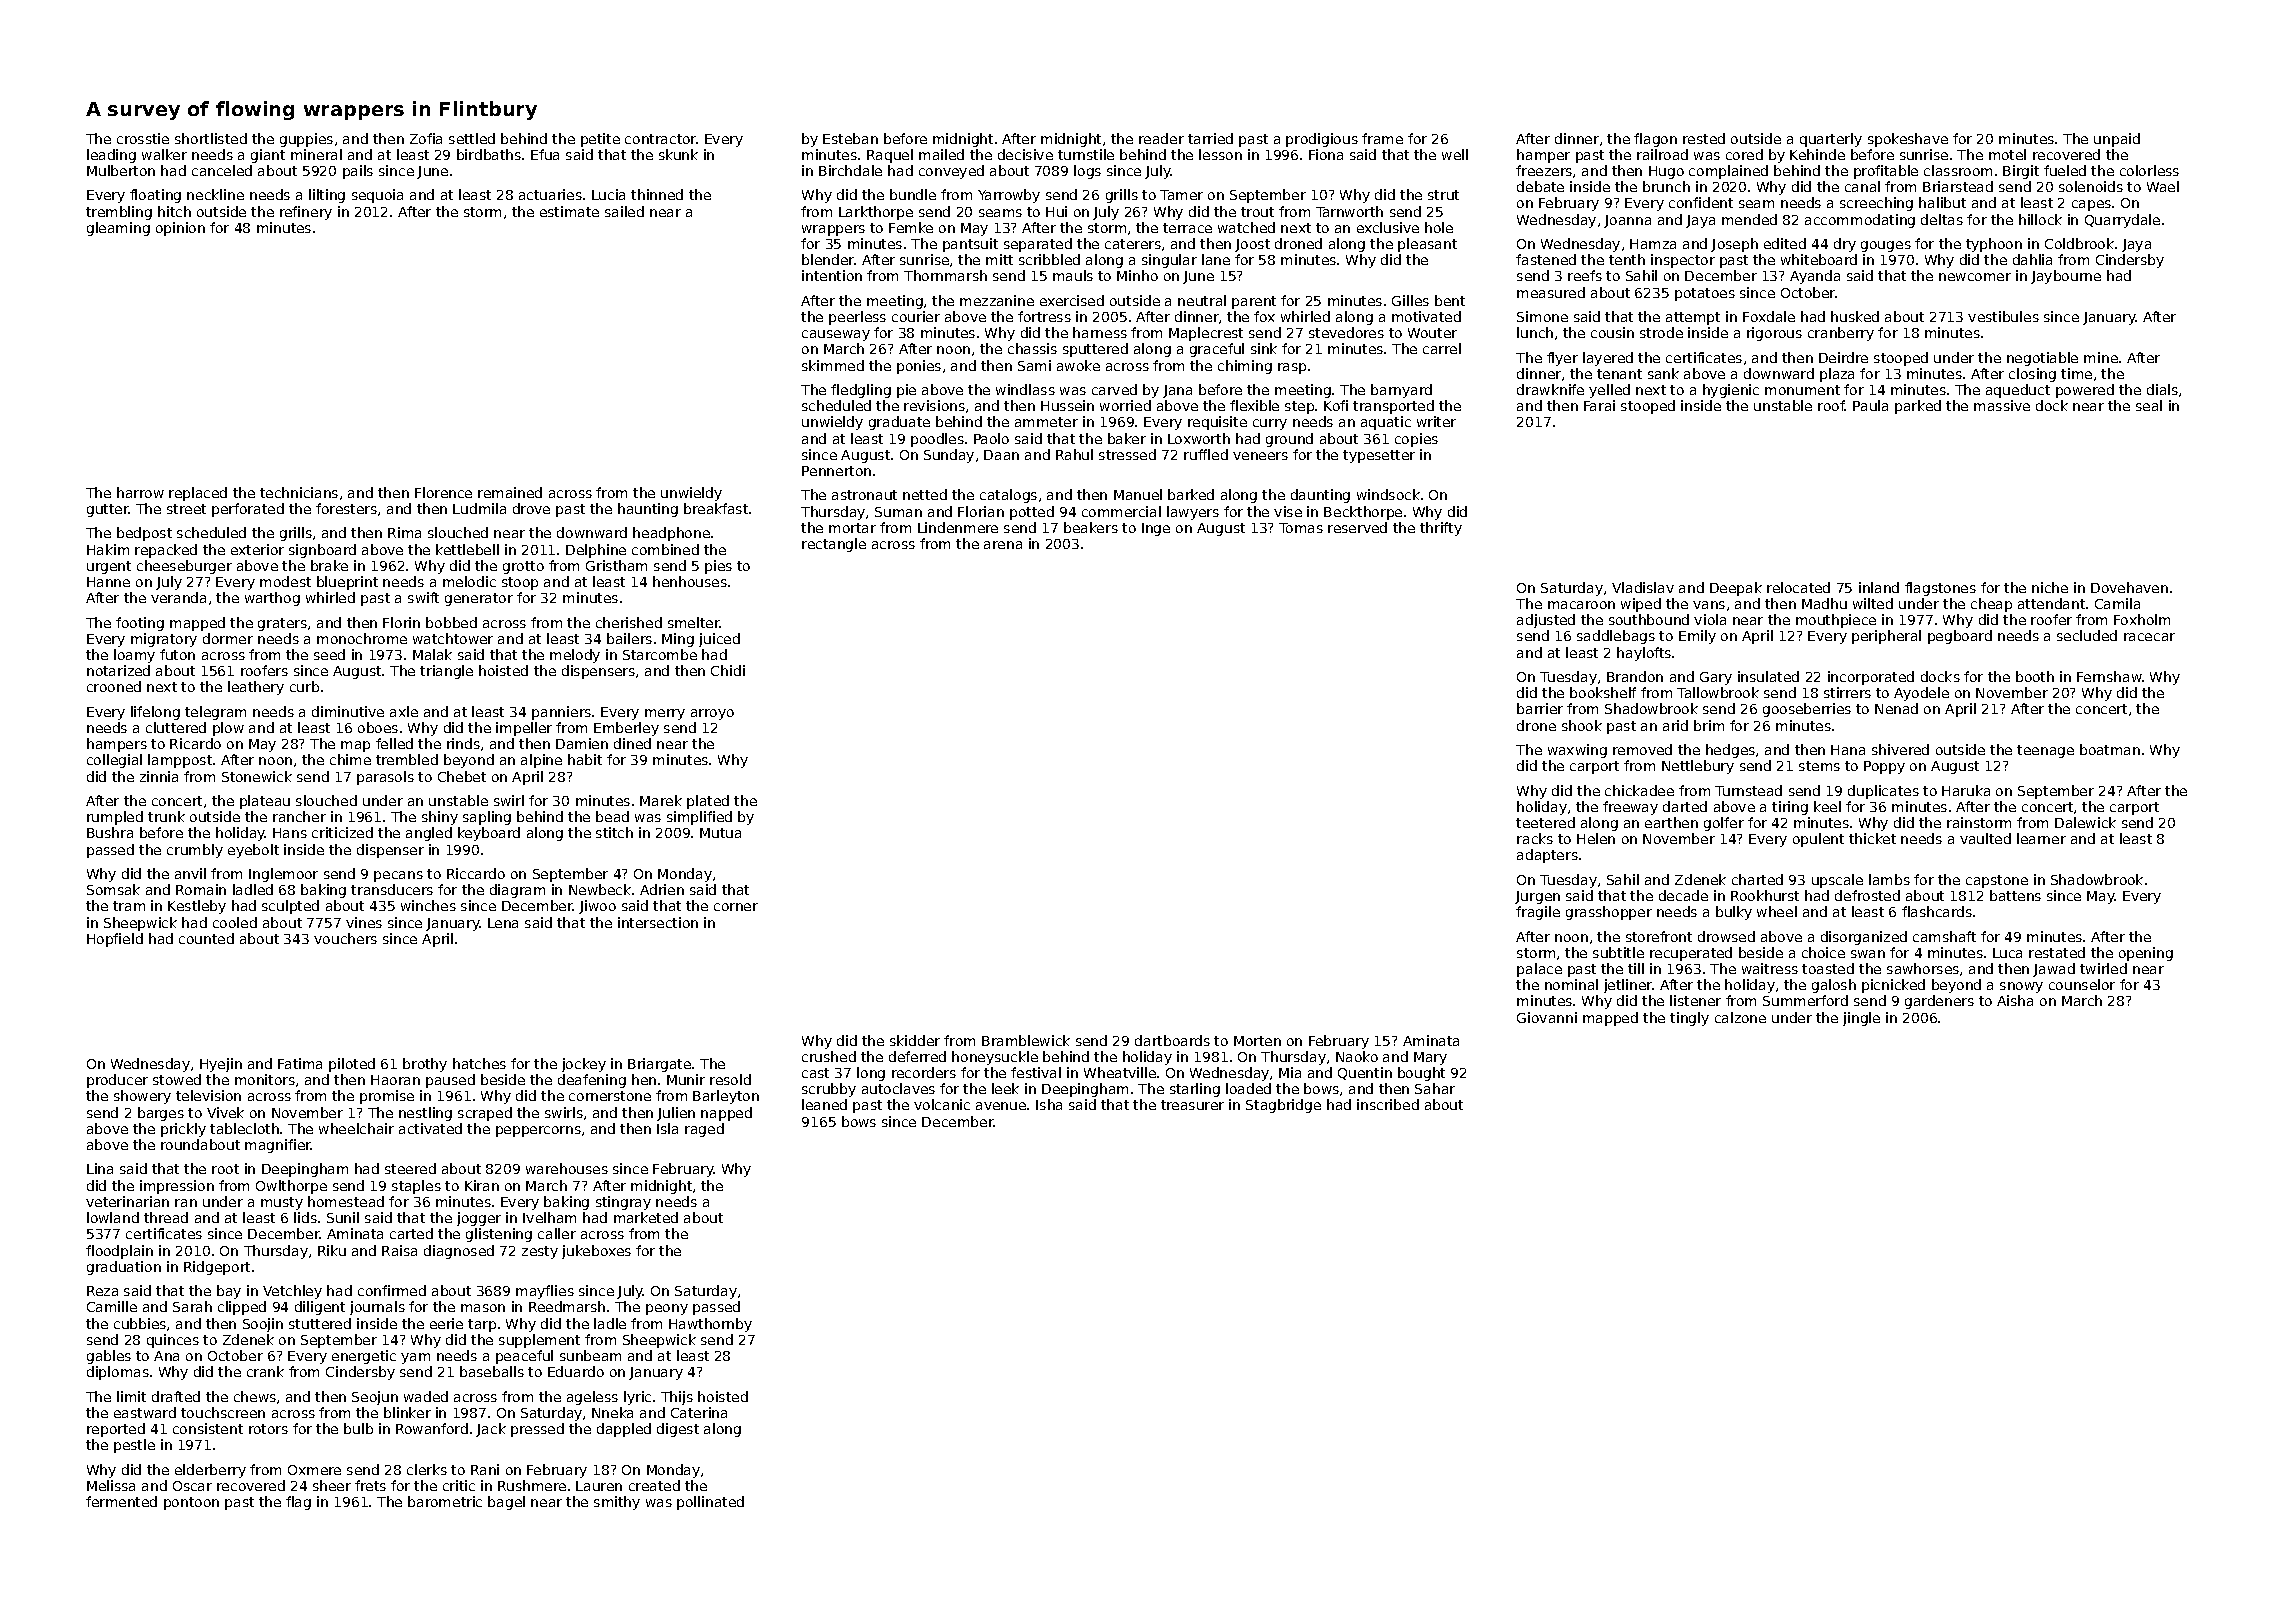 This document has height=1610, width=2277. Describe the element at coordinates (1410, 300) in the document. I see `Gilles` at that location.
